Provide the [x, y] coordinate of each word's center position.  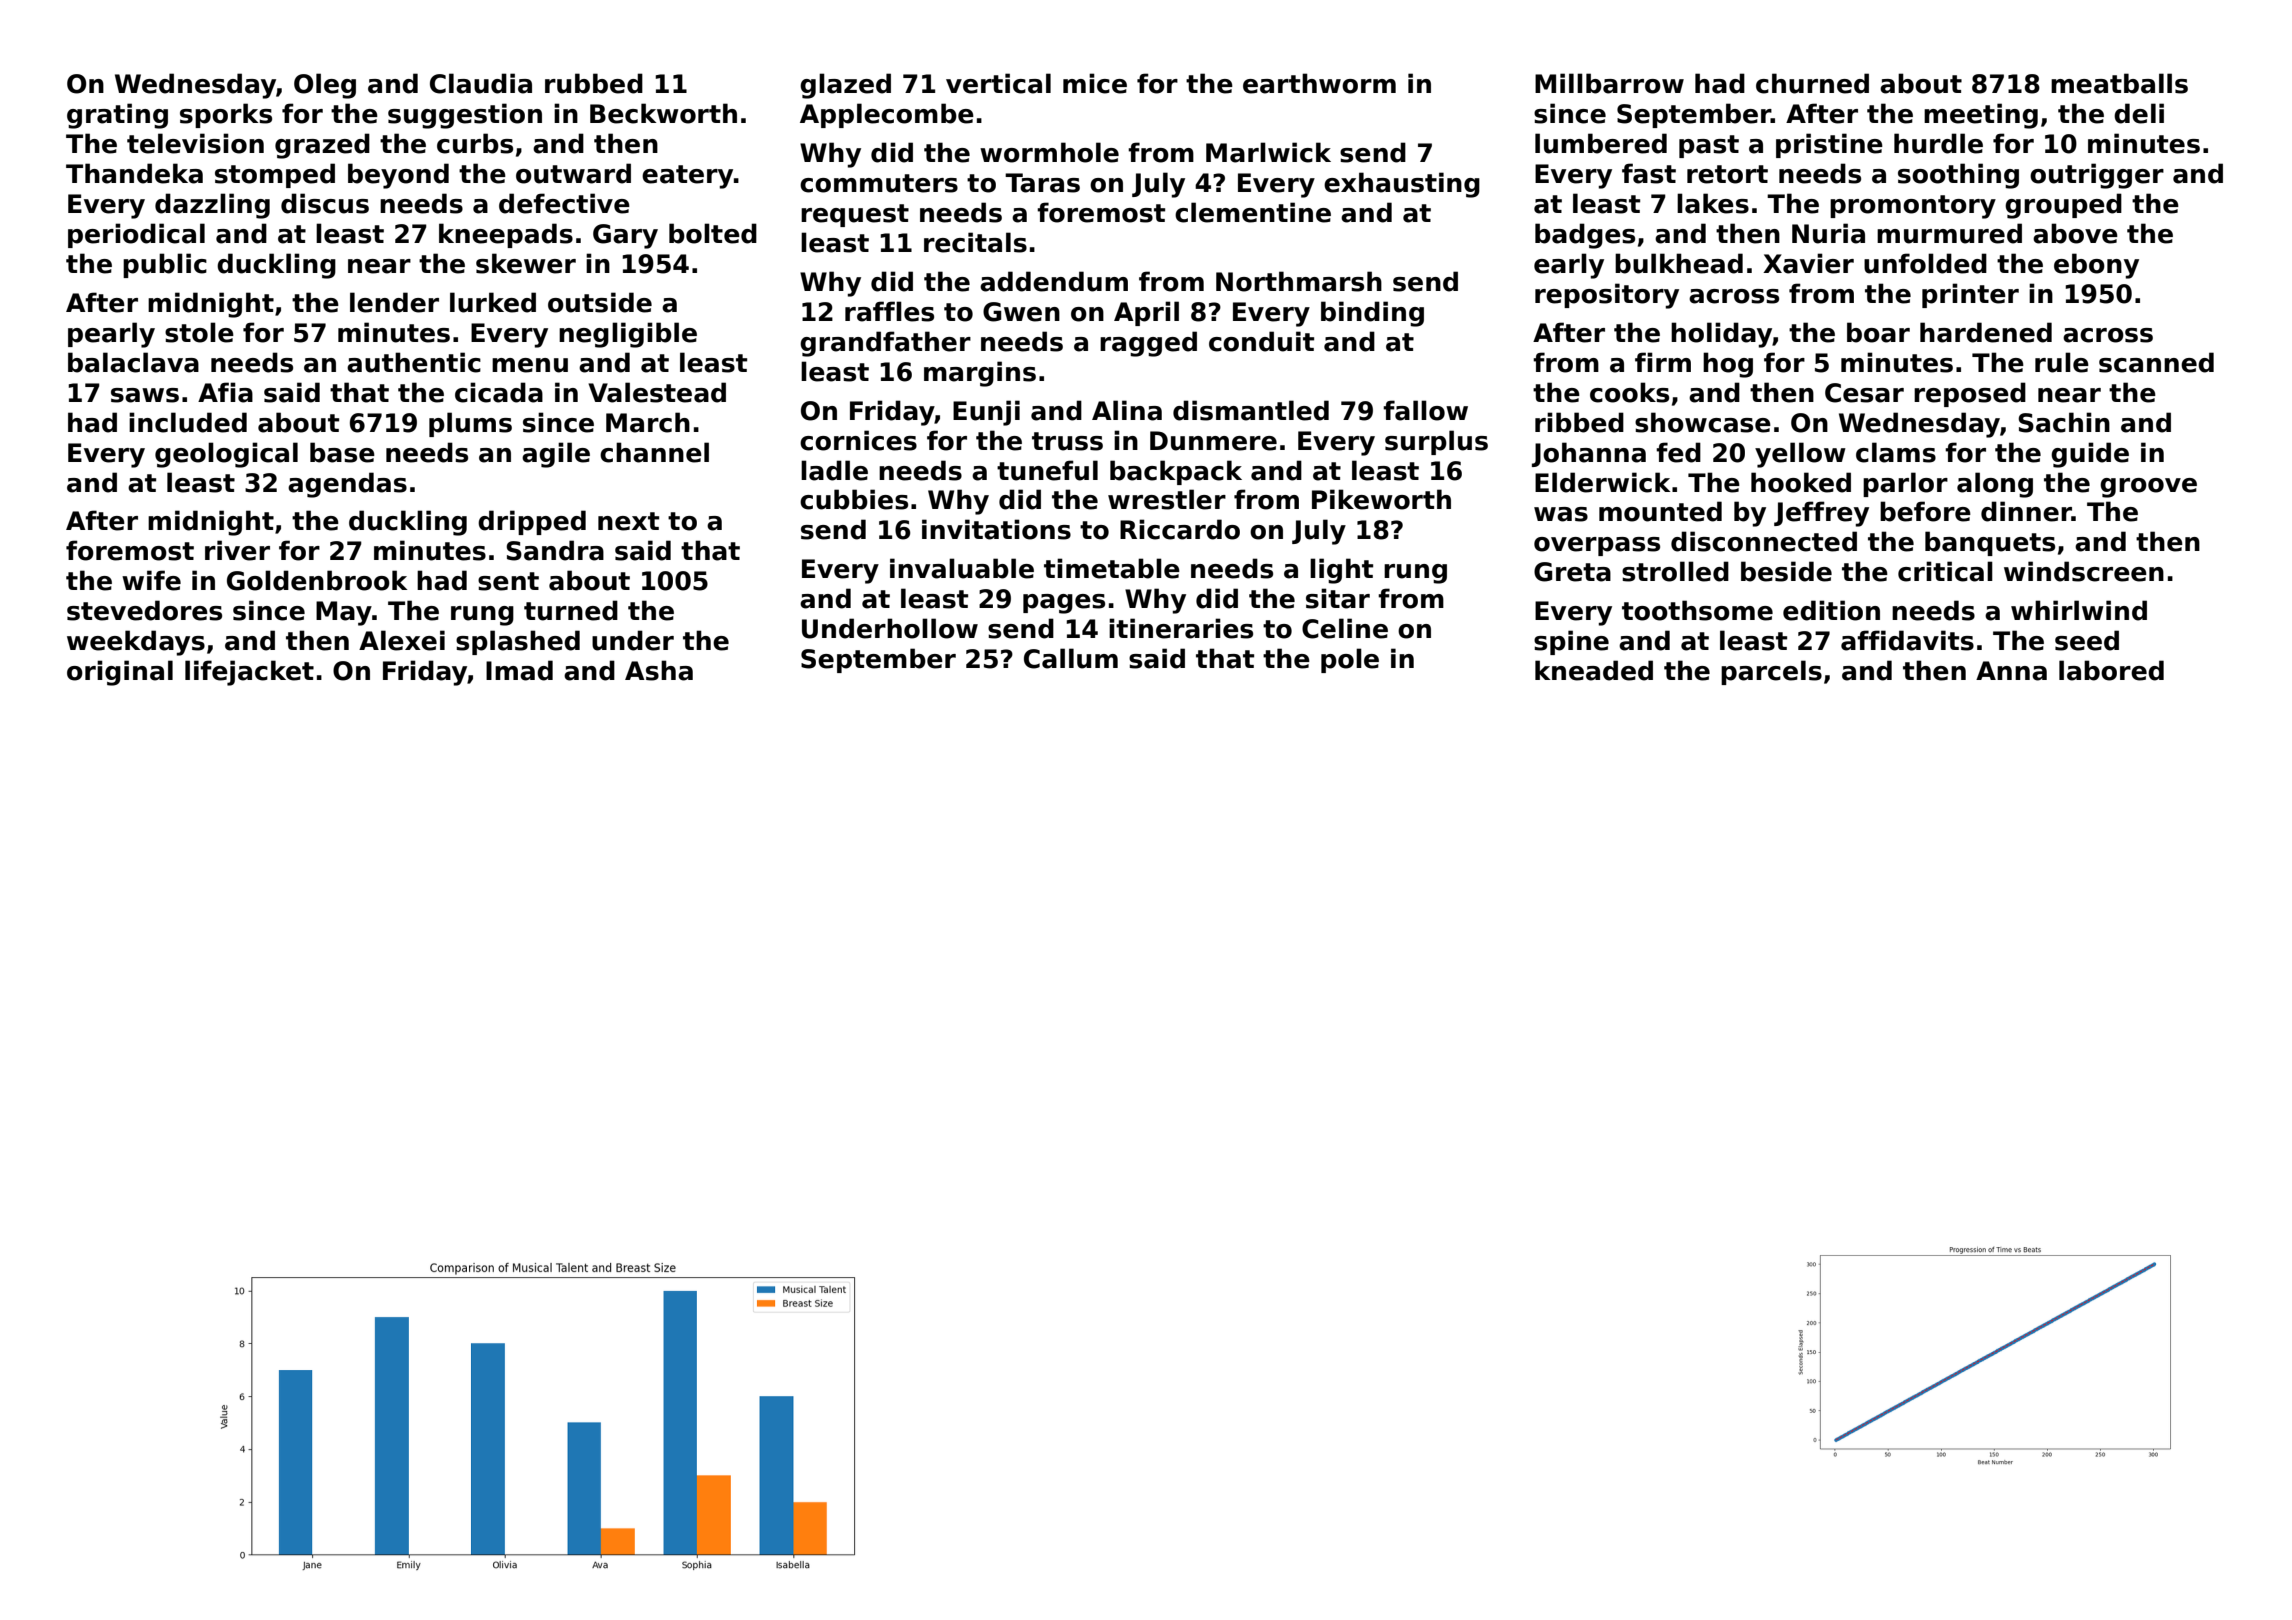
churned [1812, 83]
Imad [519, 670]
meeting [1981, 116]
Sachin [2064, 422]
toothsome [1697, 610]
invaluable [962, 568]
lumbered [1601, 143]
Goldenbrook [317, 580]
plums [470, 424]
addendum [1054, 281]
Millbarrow [1609, 83]
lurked [493, 302]
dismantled [1251, 410]
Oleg [325, 86]
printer [1970, 295]
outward [573, 173]
